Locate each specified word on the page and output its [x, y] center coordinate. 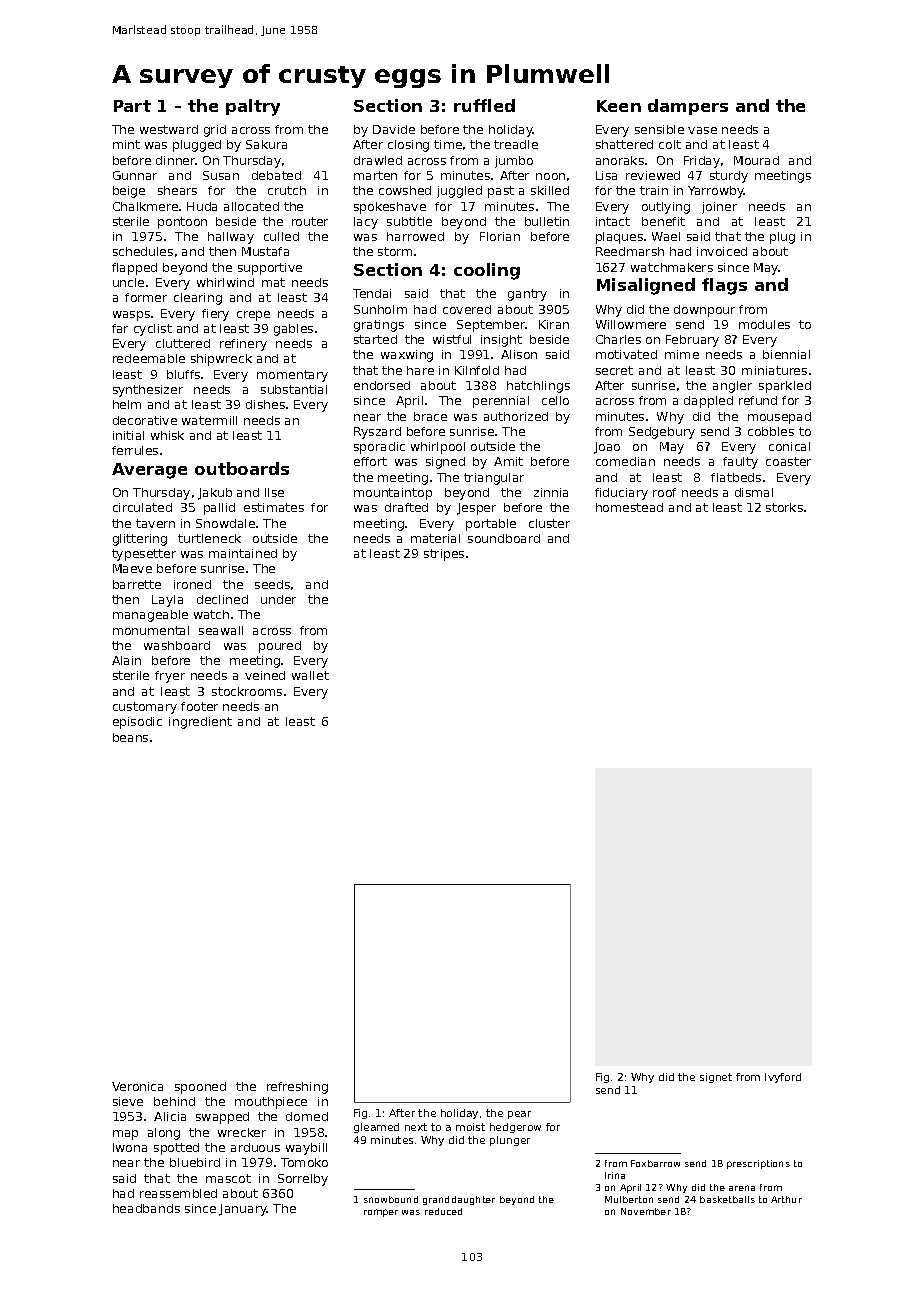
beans [130, 737]
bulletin [547, 221]
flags [724, 286]
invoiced [722, 251]
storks [784, 507]
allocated [251, 206]
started [375, 339]
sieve [128, 1101]
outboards [242, 468]
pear [519, 1115]
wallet [310, 675]
